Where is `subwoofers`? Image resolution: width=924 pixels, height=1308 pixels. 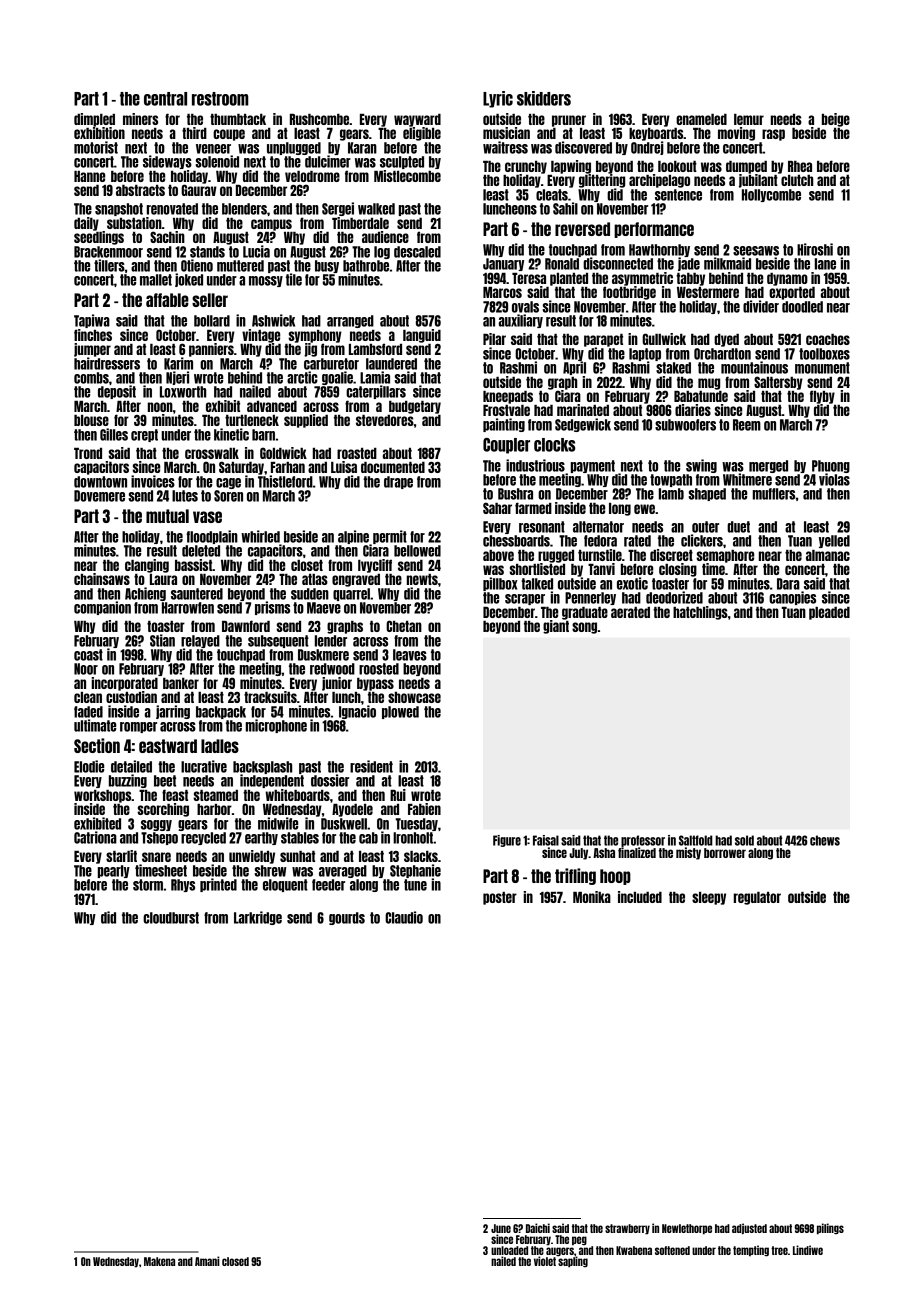 subwoofers is located at coordinates (685, 425).
